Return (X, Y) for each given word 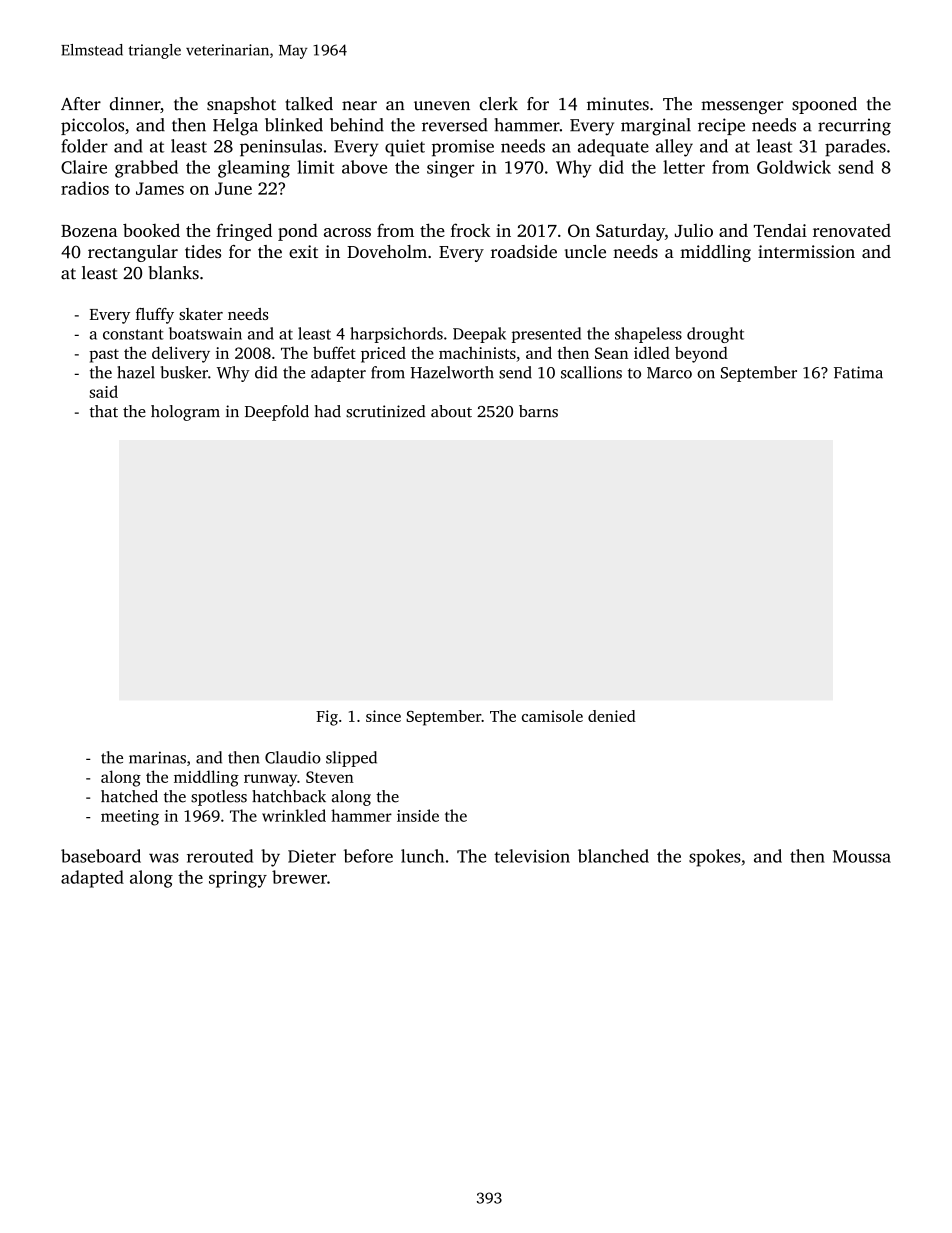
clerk (499, 104)
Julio (694, 230)
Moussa (862, 856)
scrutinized (386, 411)
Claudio (293, 757)
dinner (135, 104)
